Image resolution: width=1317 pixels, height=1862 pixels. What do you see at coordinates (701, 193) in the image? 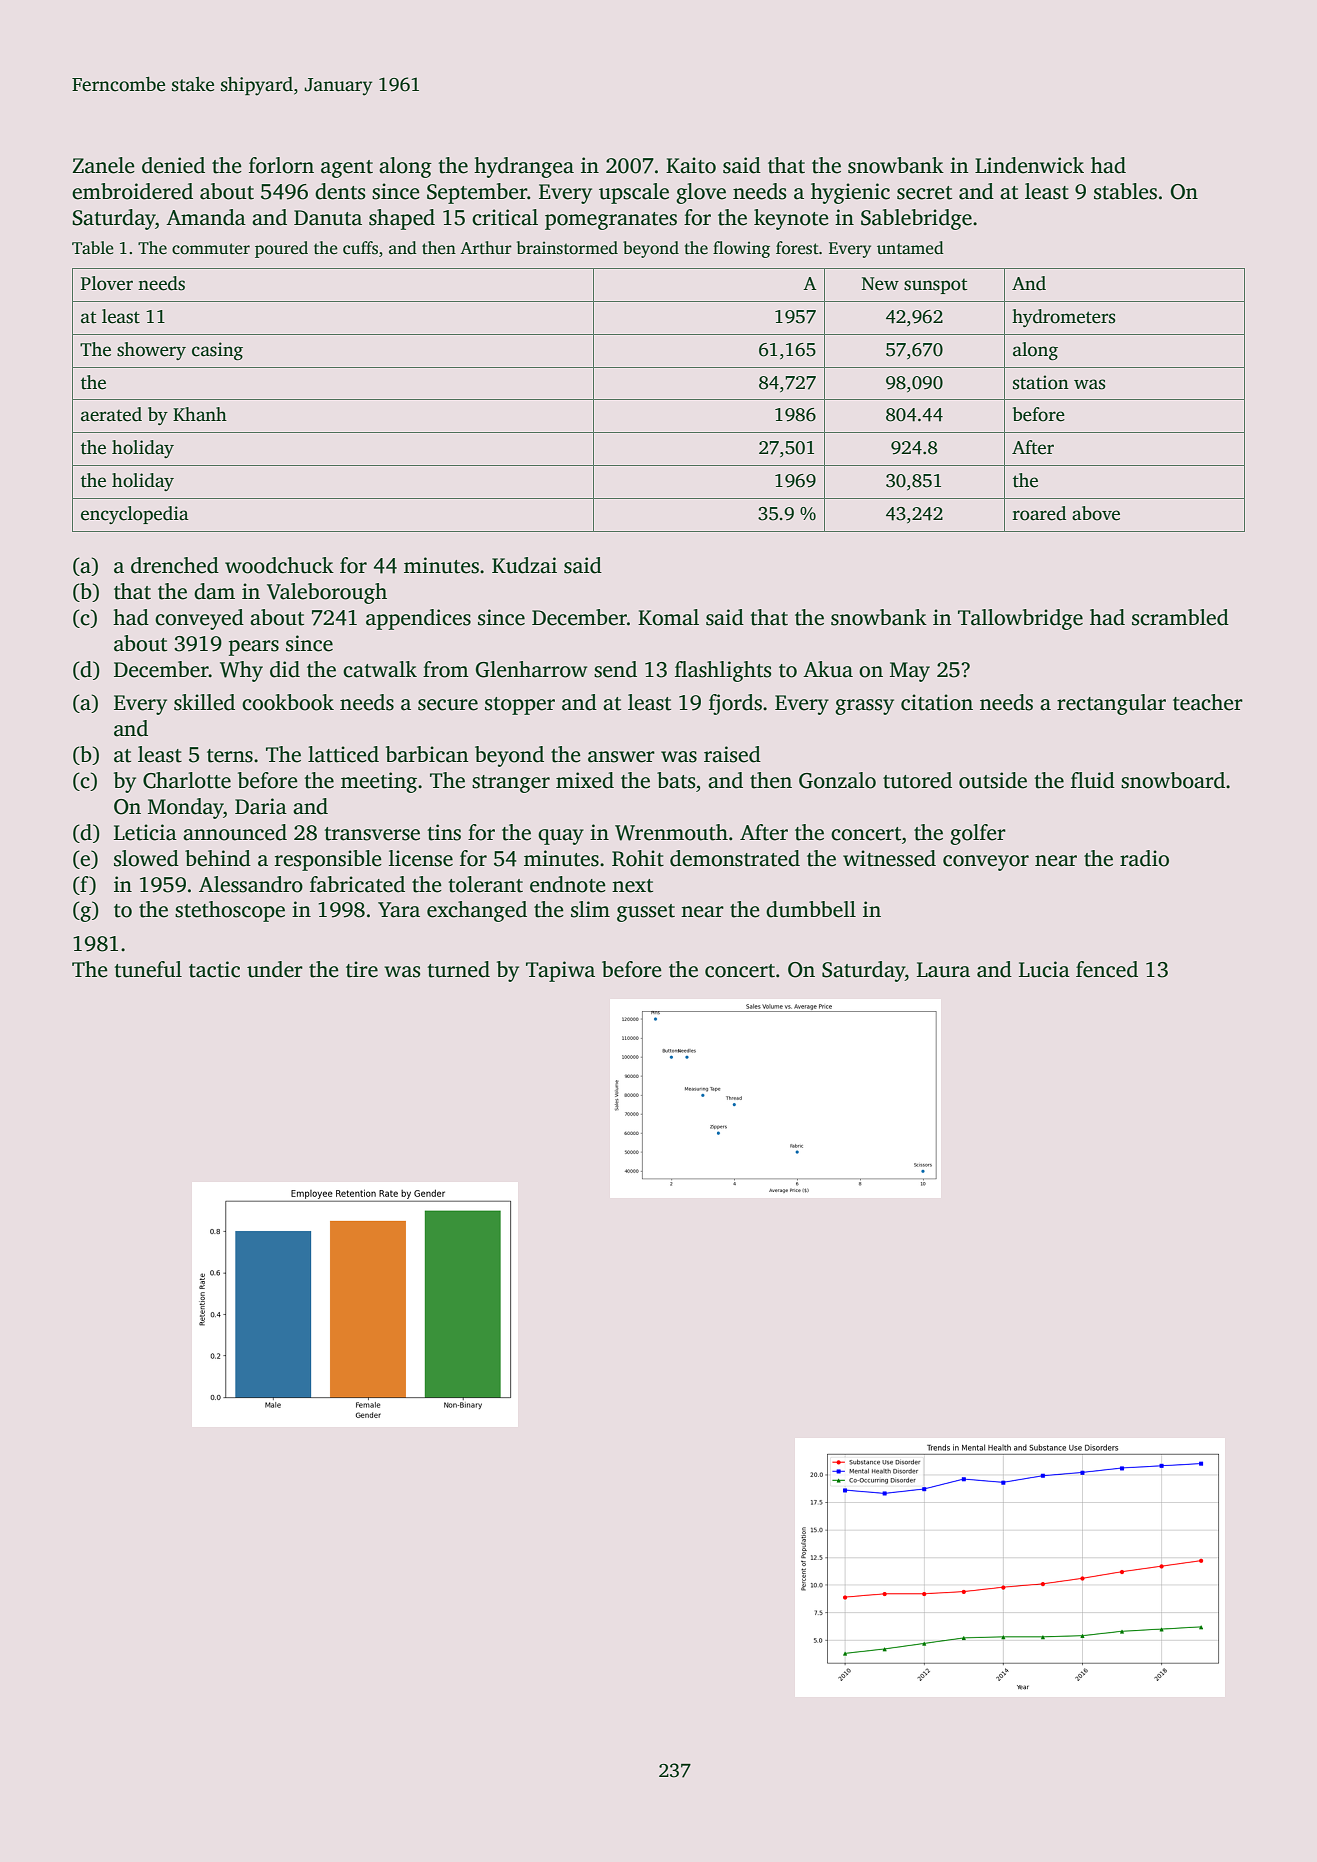
I see `glove` at bounding box center [701, 193].
